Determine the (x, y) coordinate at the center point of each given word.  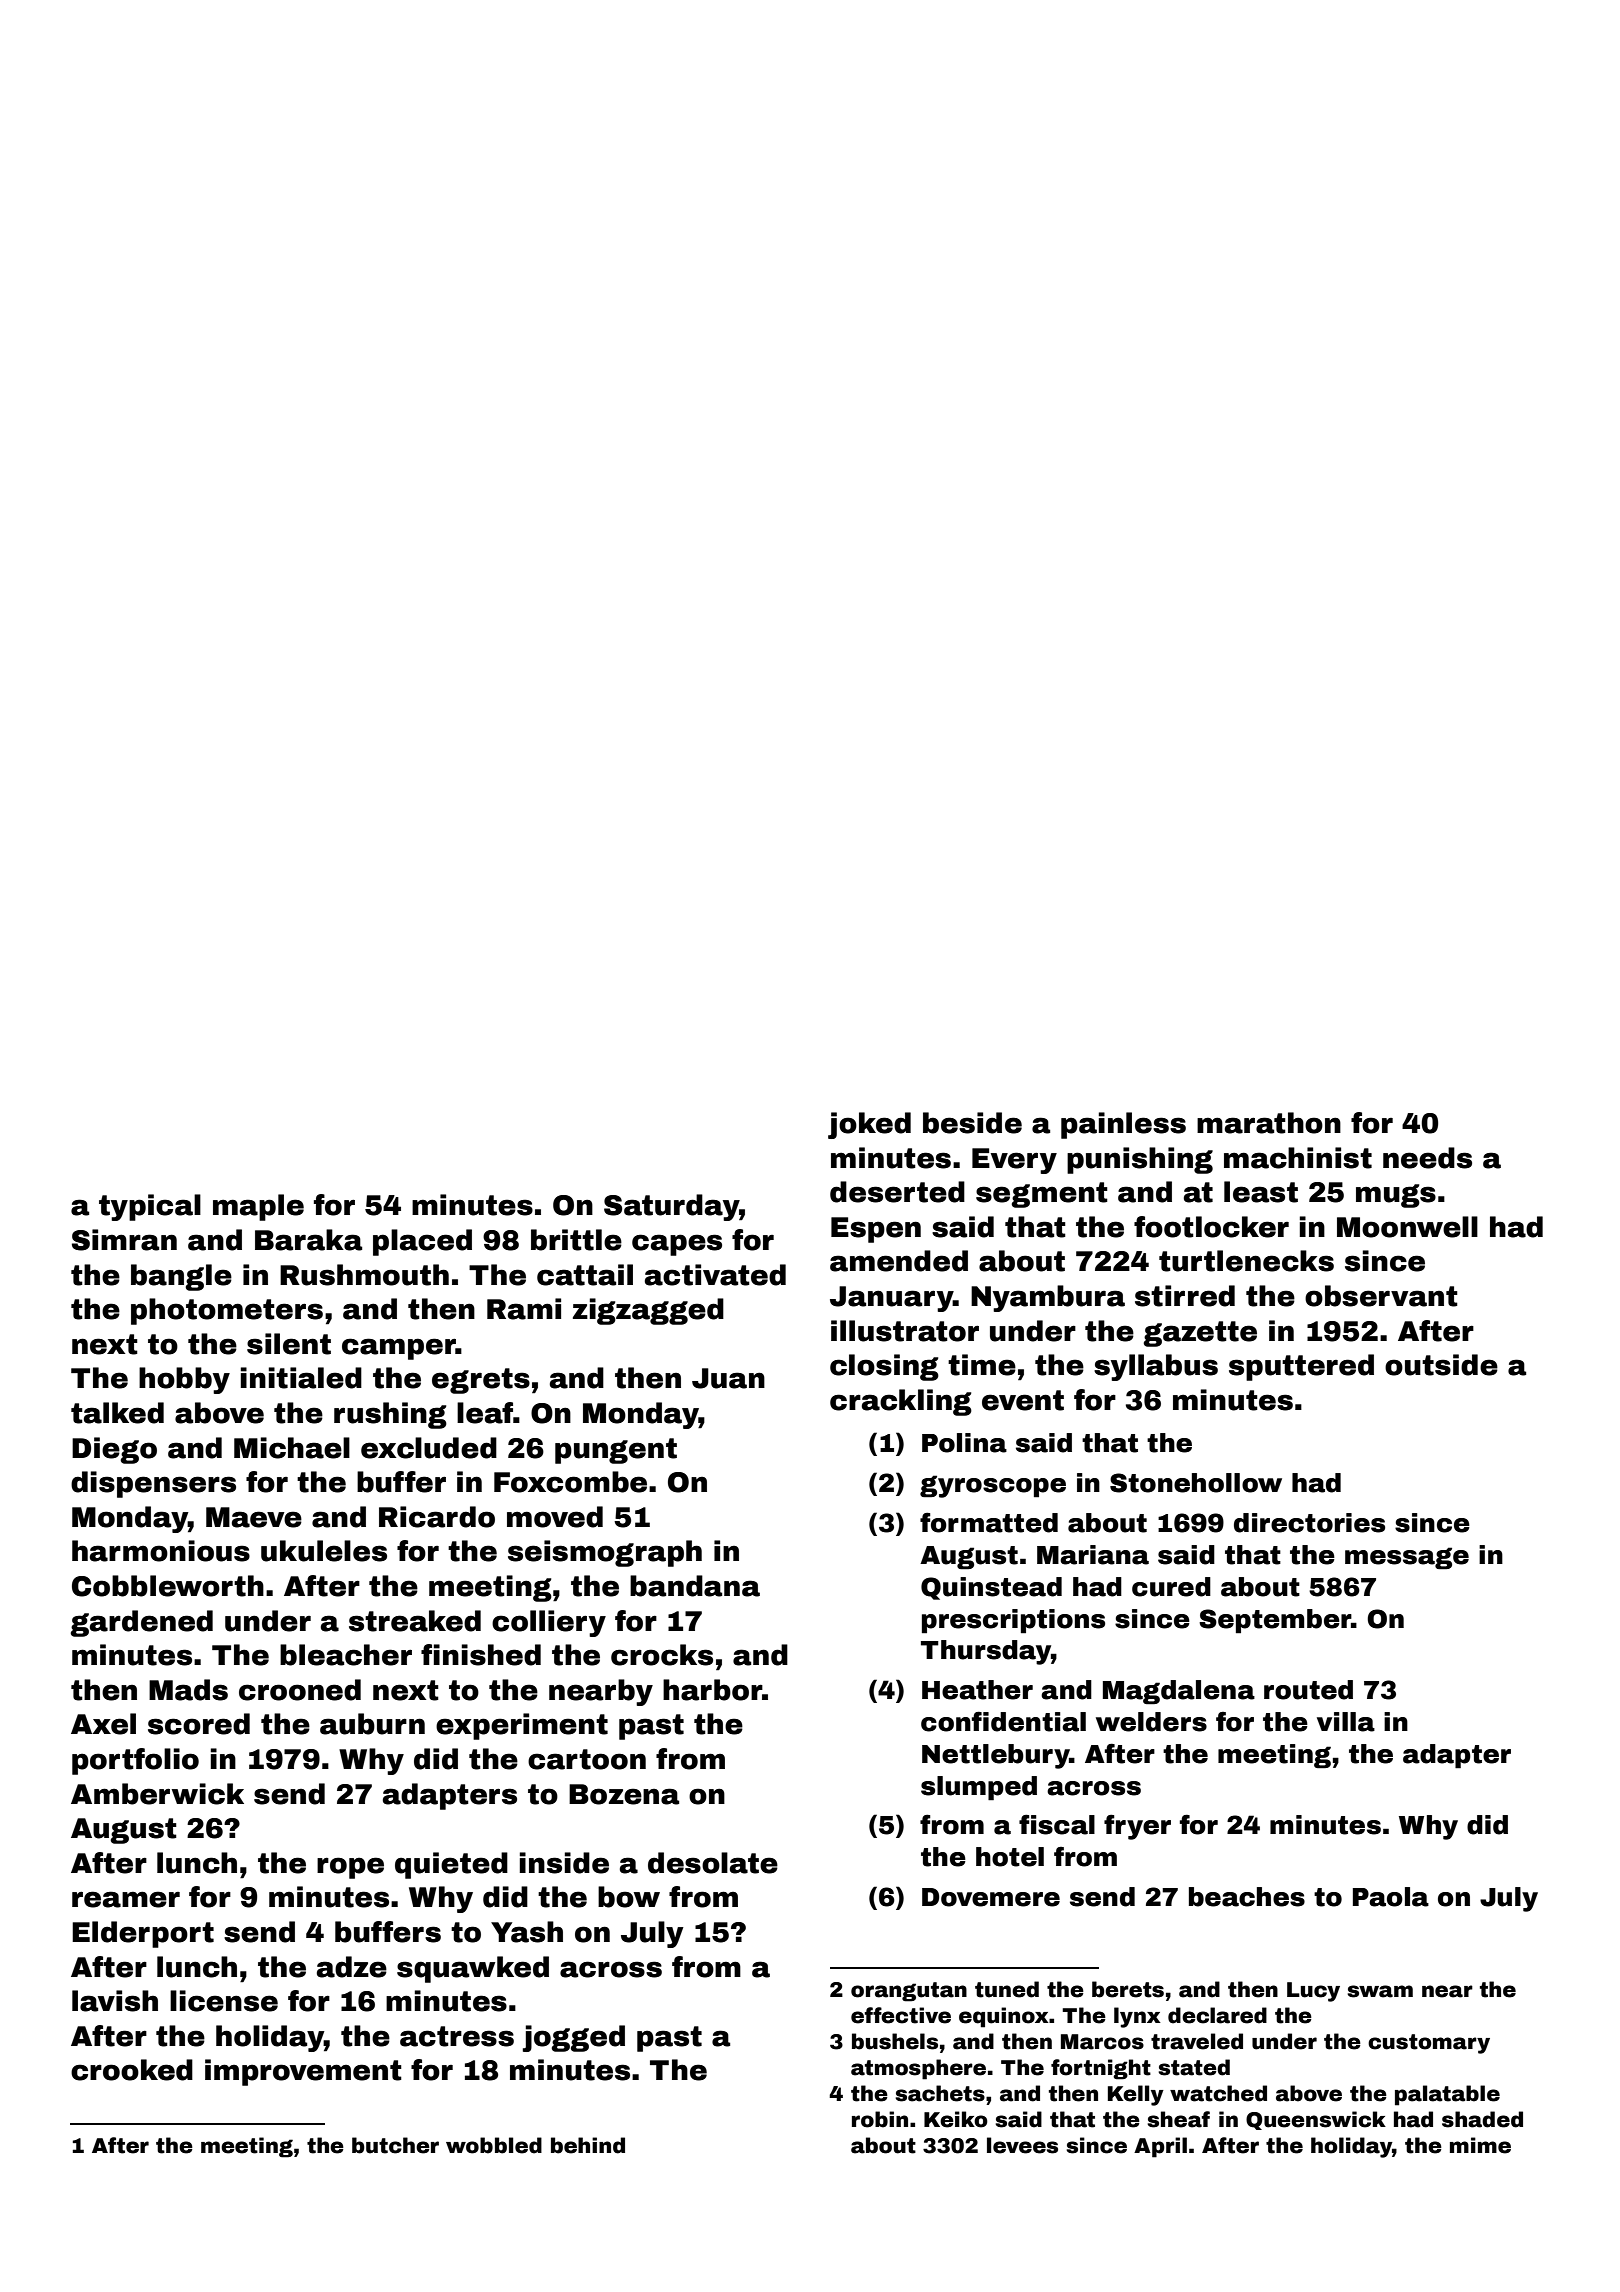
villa (1346, 1722)
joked (869, 1125)
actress (457, 2036)
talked (117, 1413)
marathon (1269, 1123)
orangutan (909, 1992)
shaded (1482, 2119)
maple (258, 1207)
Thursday (986, 1652)
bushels (895, 2041)
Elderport (143, 1934)
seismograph (605, 1553)
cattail (585, 1275)
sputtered (1301, 1367)
